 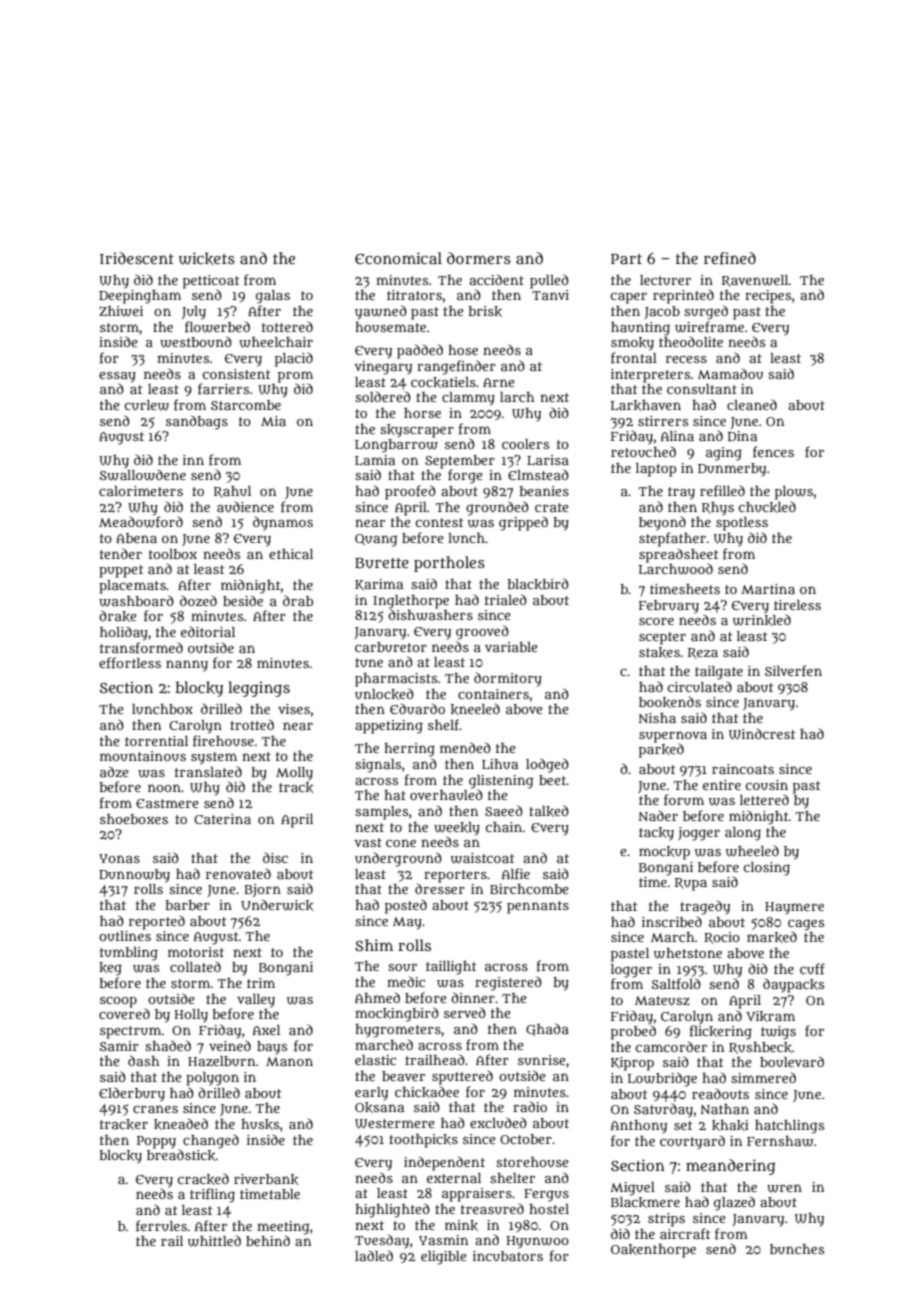 I want to click on camcorder, so click(x=671, y=1046).
